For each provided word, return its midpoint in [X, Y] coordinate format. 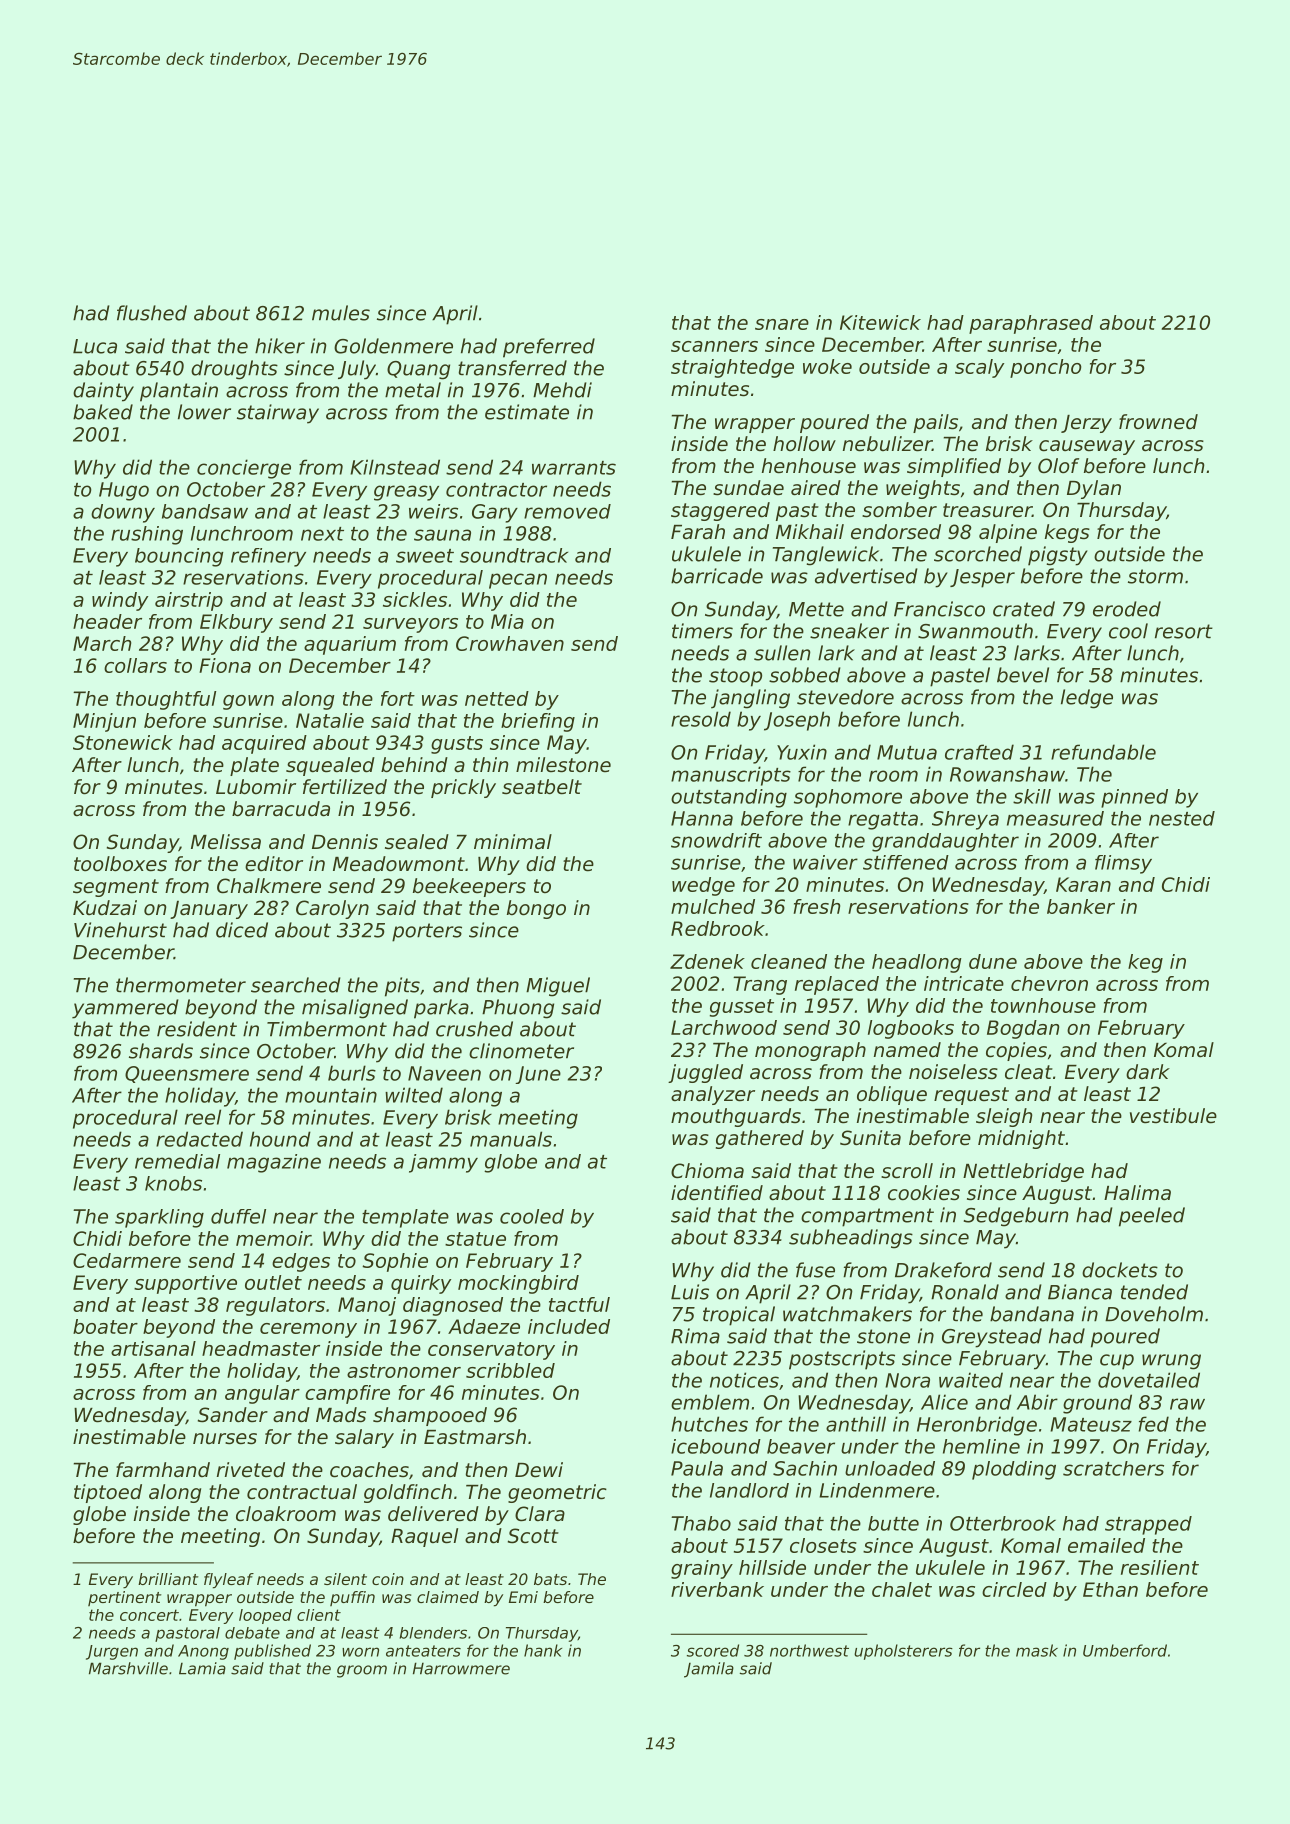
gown [248, 702]
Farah [698, 531]
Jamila [709, 1670]
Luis [690, 1292]
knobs [173, 1183]
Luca [95, 346]
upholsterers [903, 1652]
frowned [1158, 422]
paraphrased [1031, 324]
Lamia [202, 1668]
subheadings [851, 1239]
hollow [804, 443]
